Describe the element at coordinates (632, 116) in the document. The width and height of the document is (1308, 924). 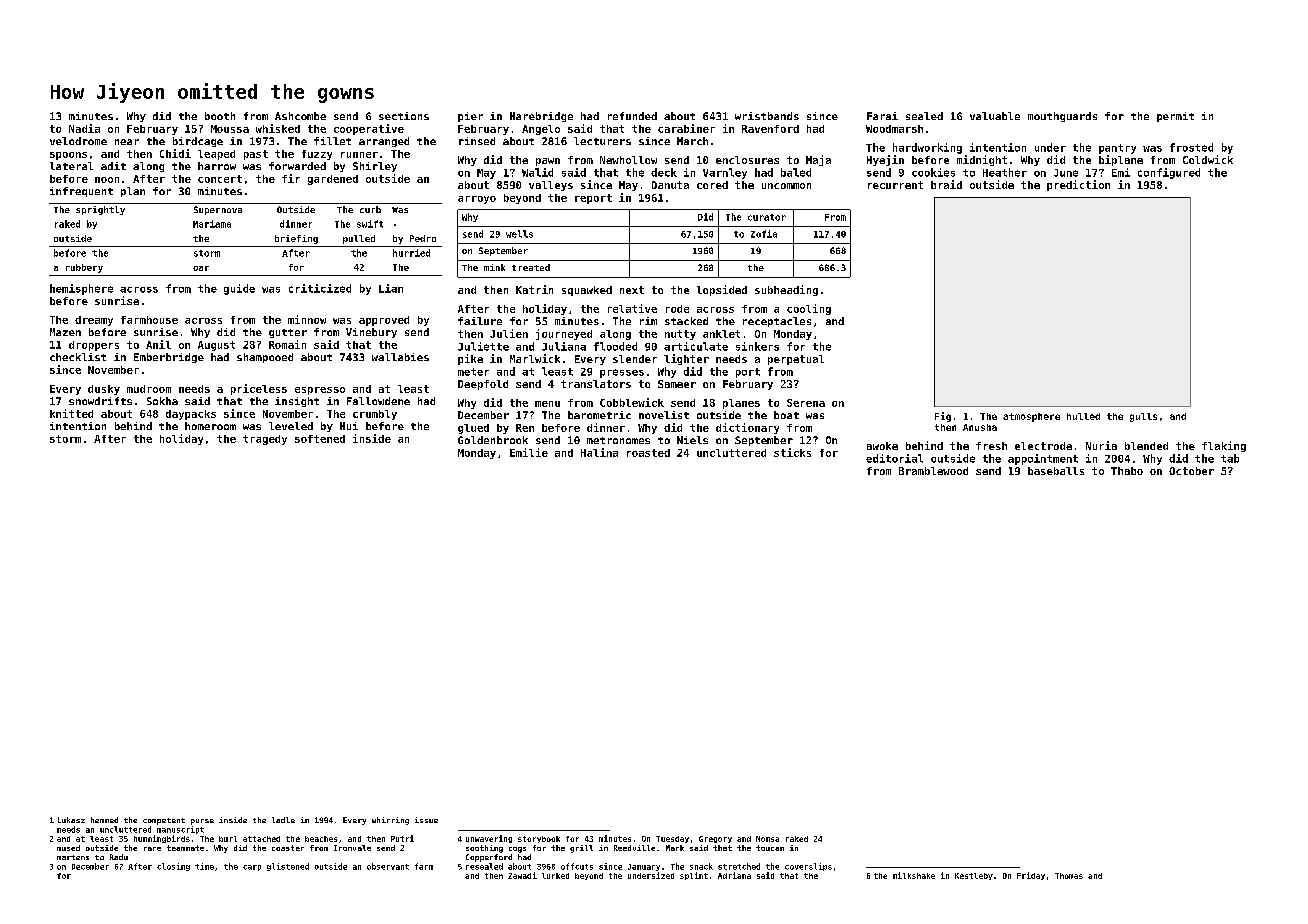
I see `refunded` at that location.
